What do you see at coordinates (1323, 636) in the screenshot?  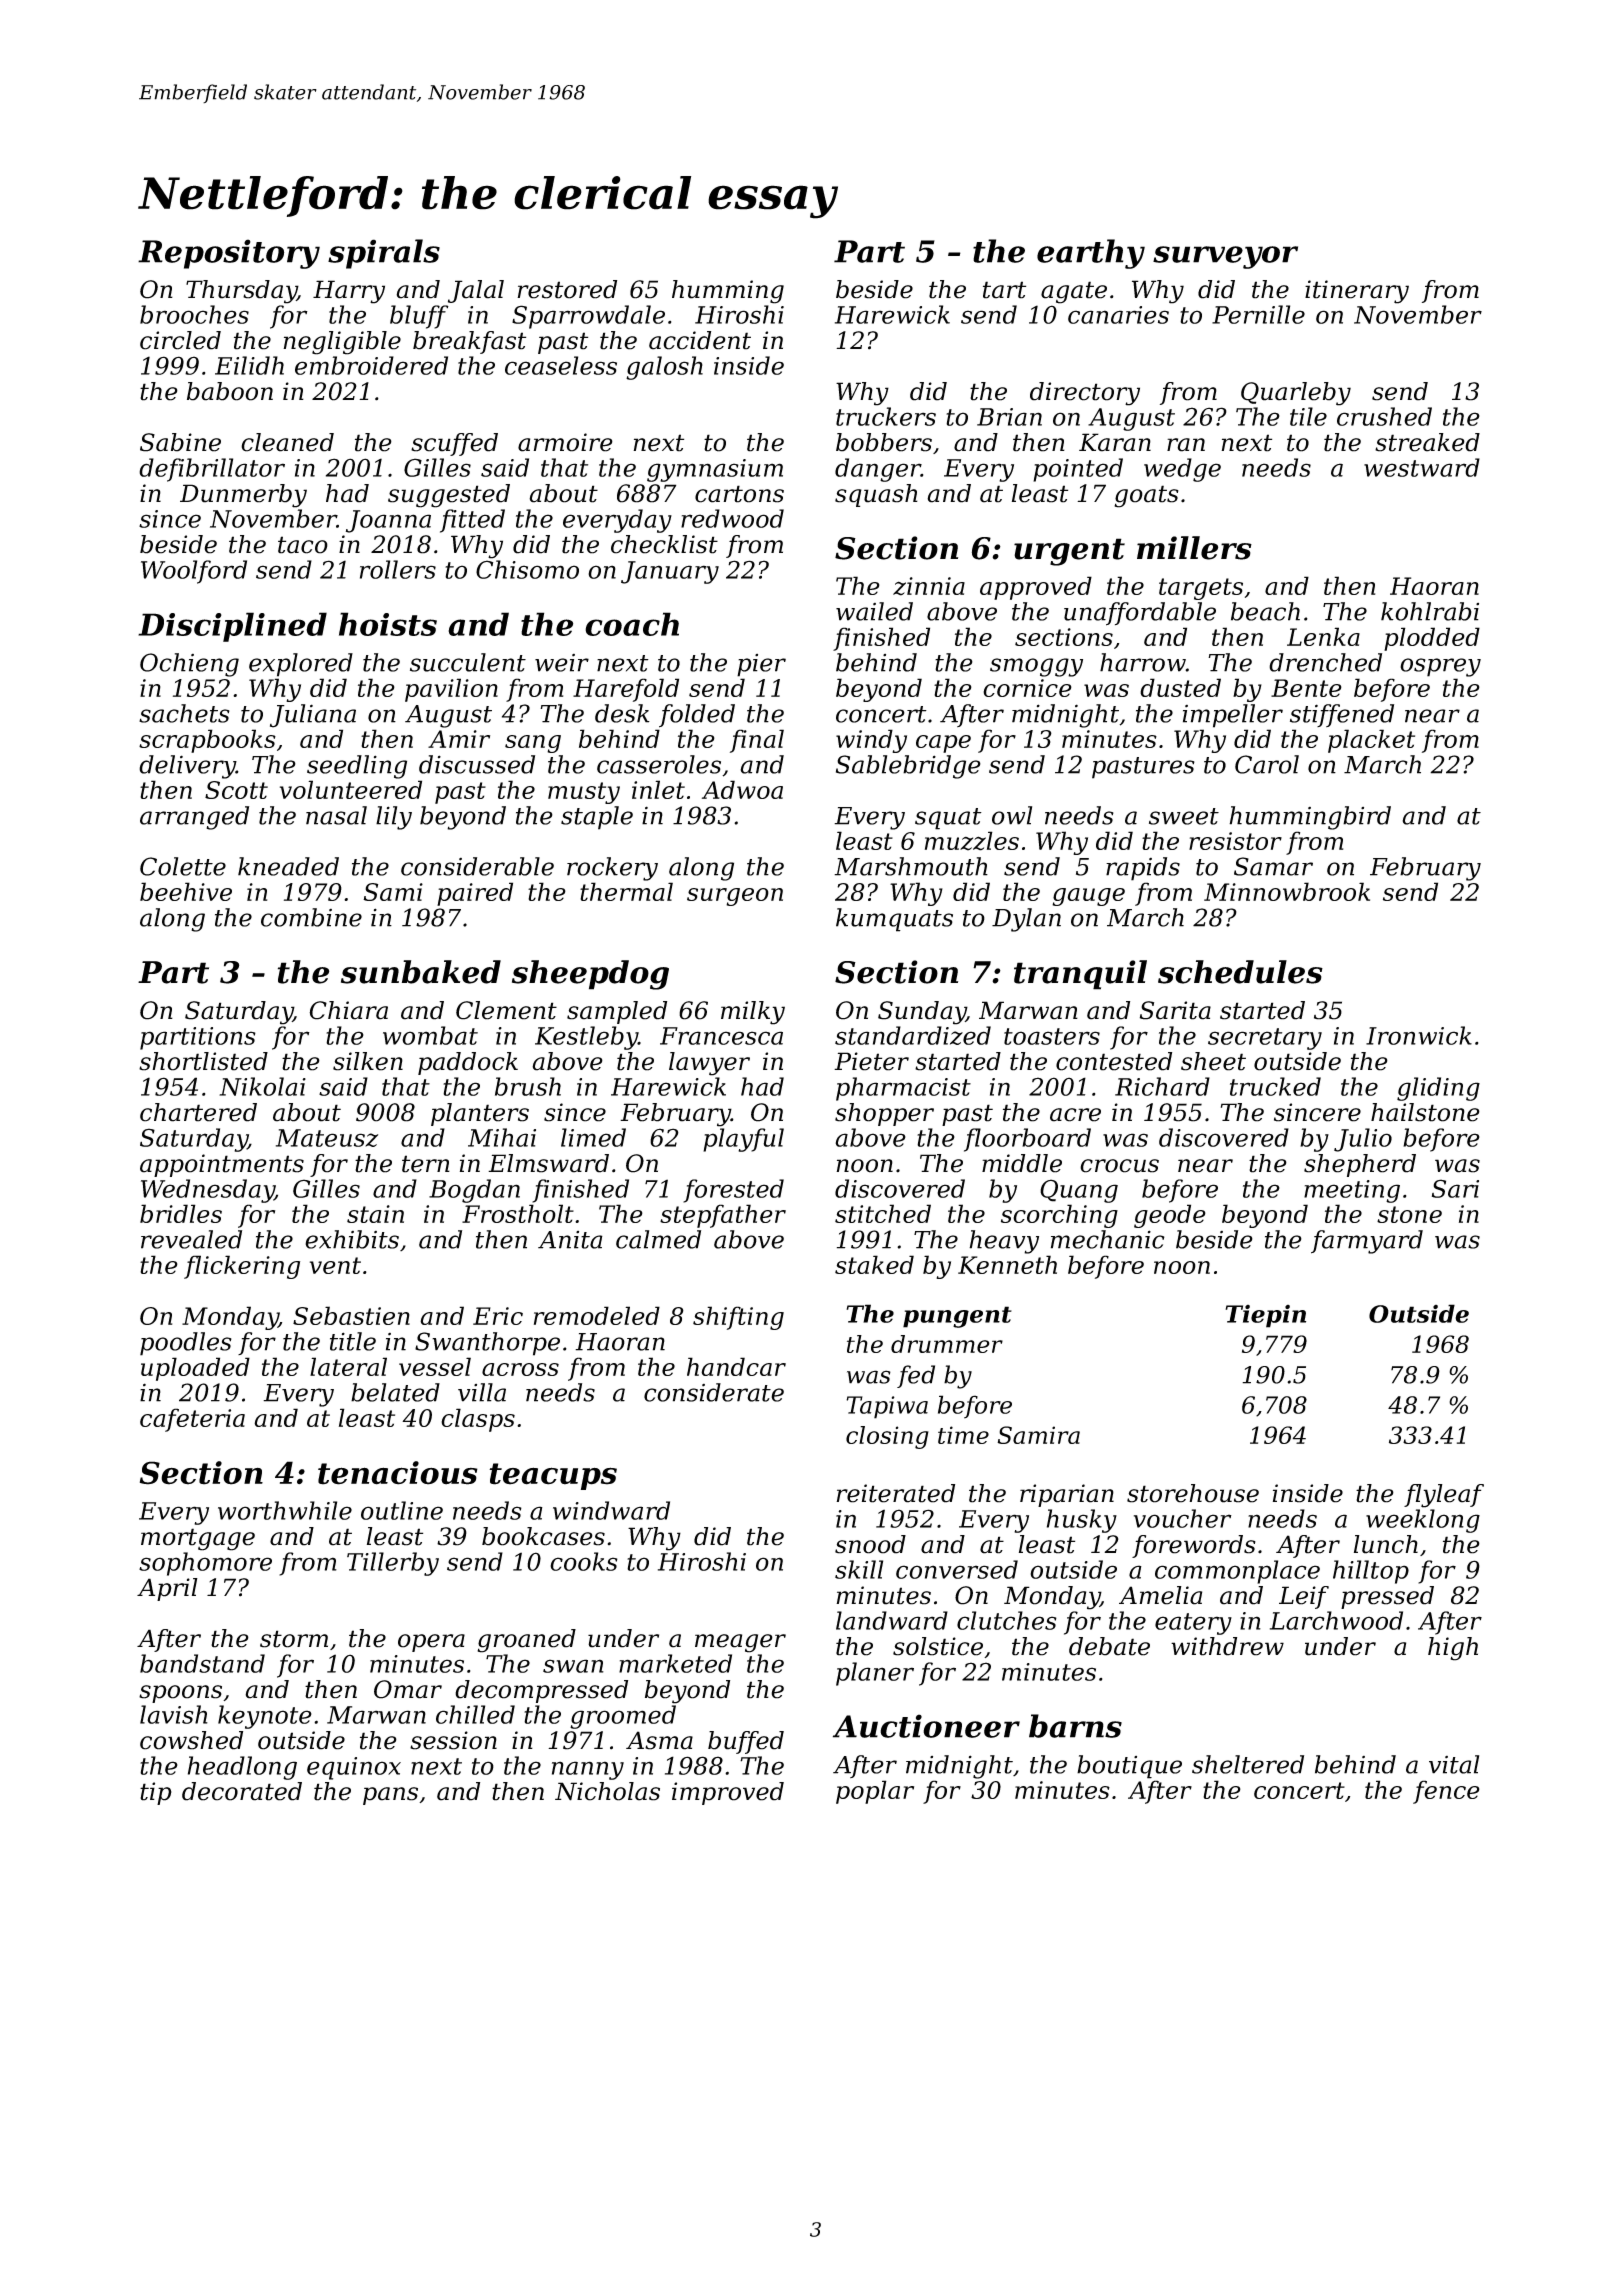 I see `Lenka` at bounding box center [1323, 636].
